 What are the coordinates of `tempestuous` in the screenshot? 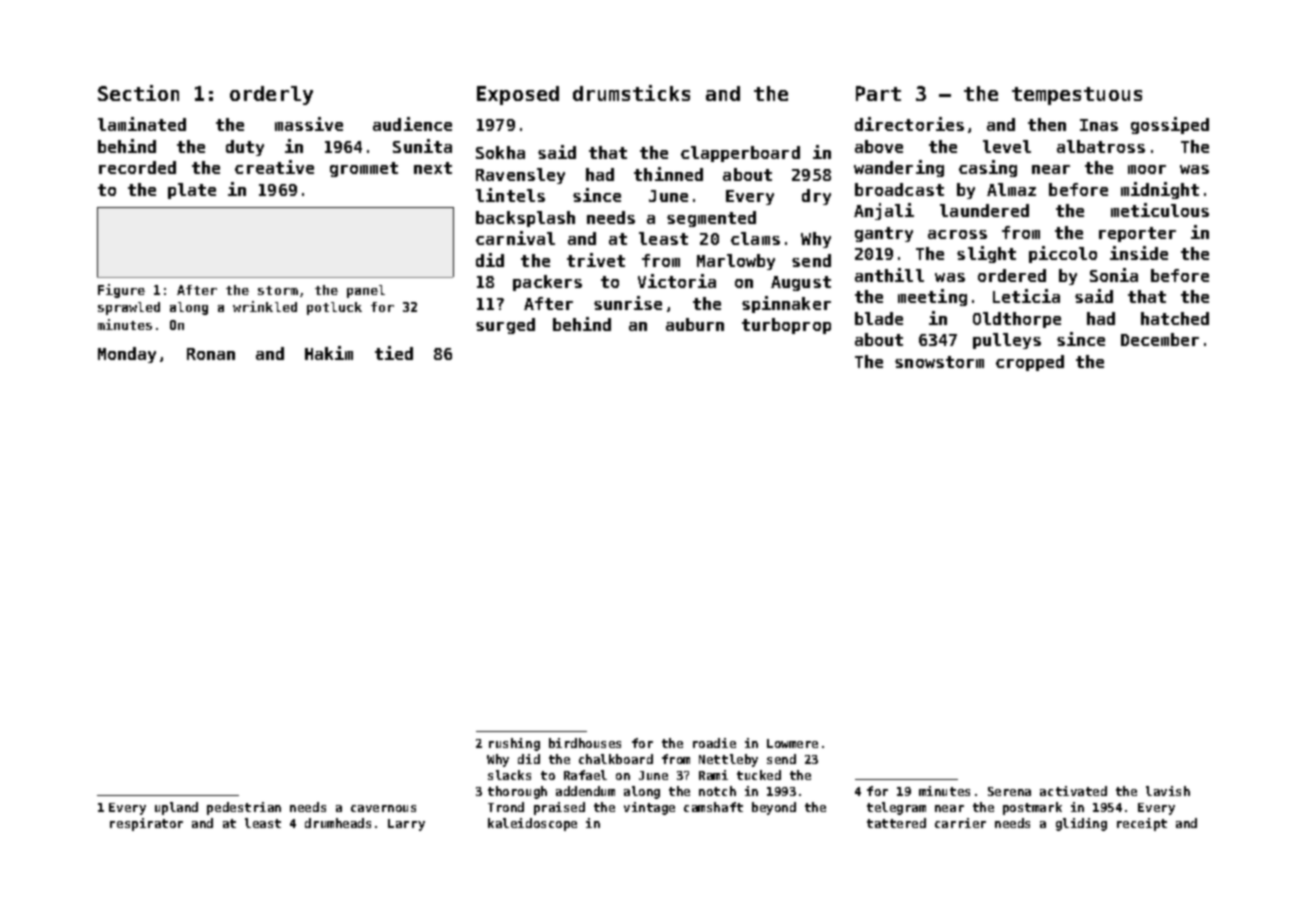 It's located at (1077, 96).
